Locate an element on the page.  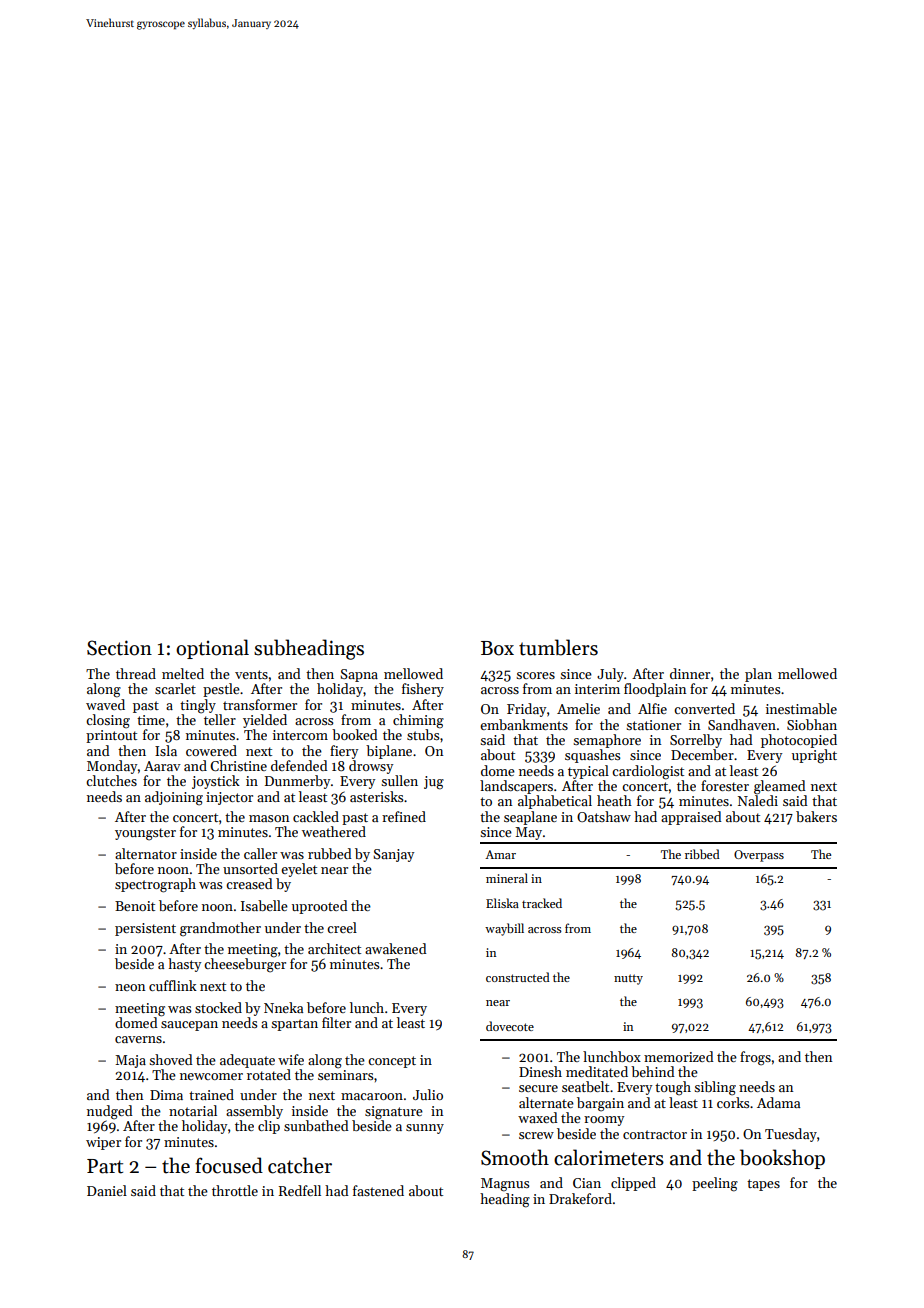
Daniel is located at coordinates (107, 1190).
